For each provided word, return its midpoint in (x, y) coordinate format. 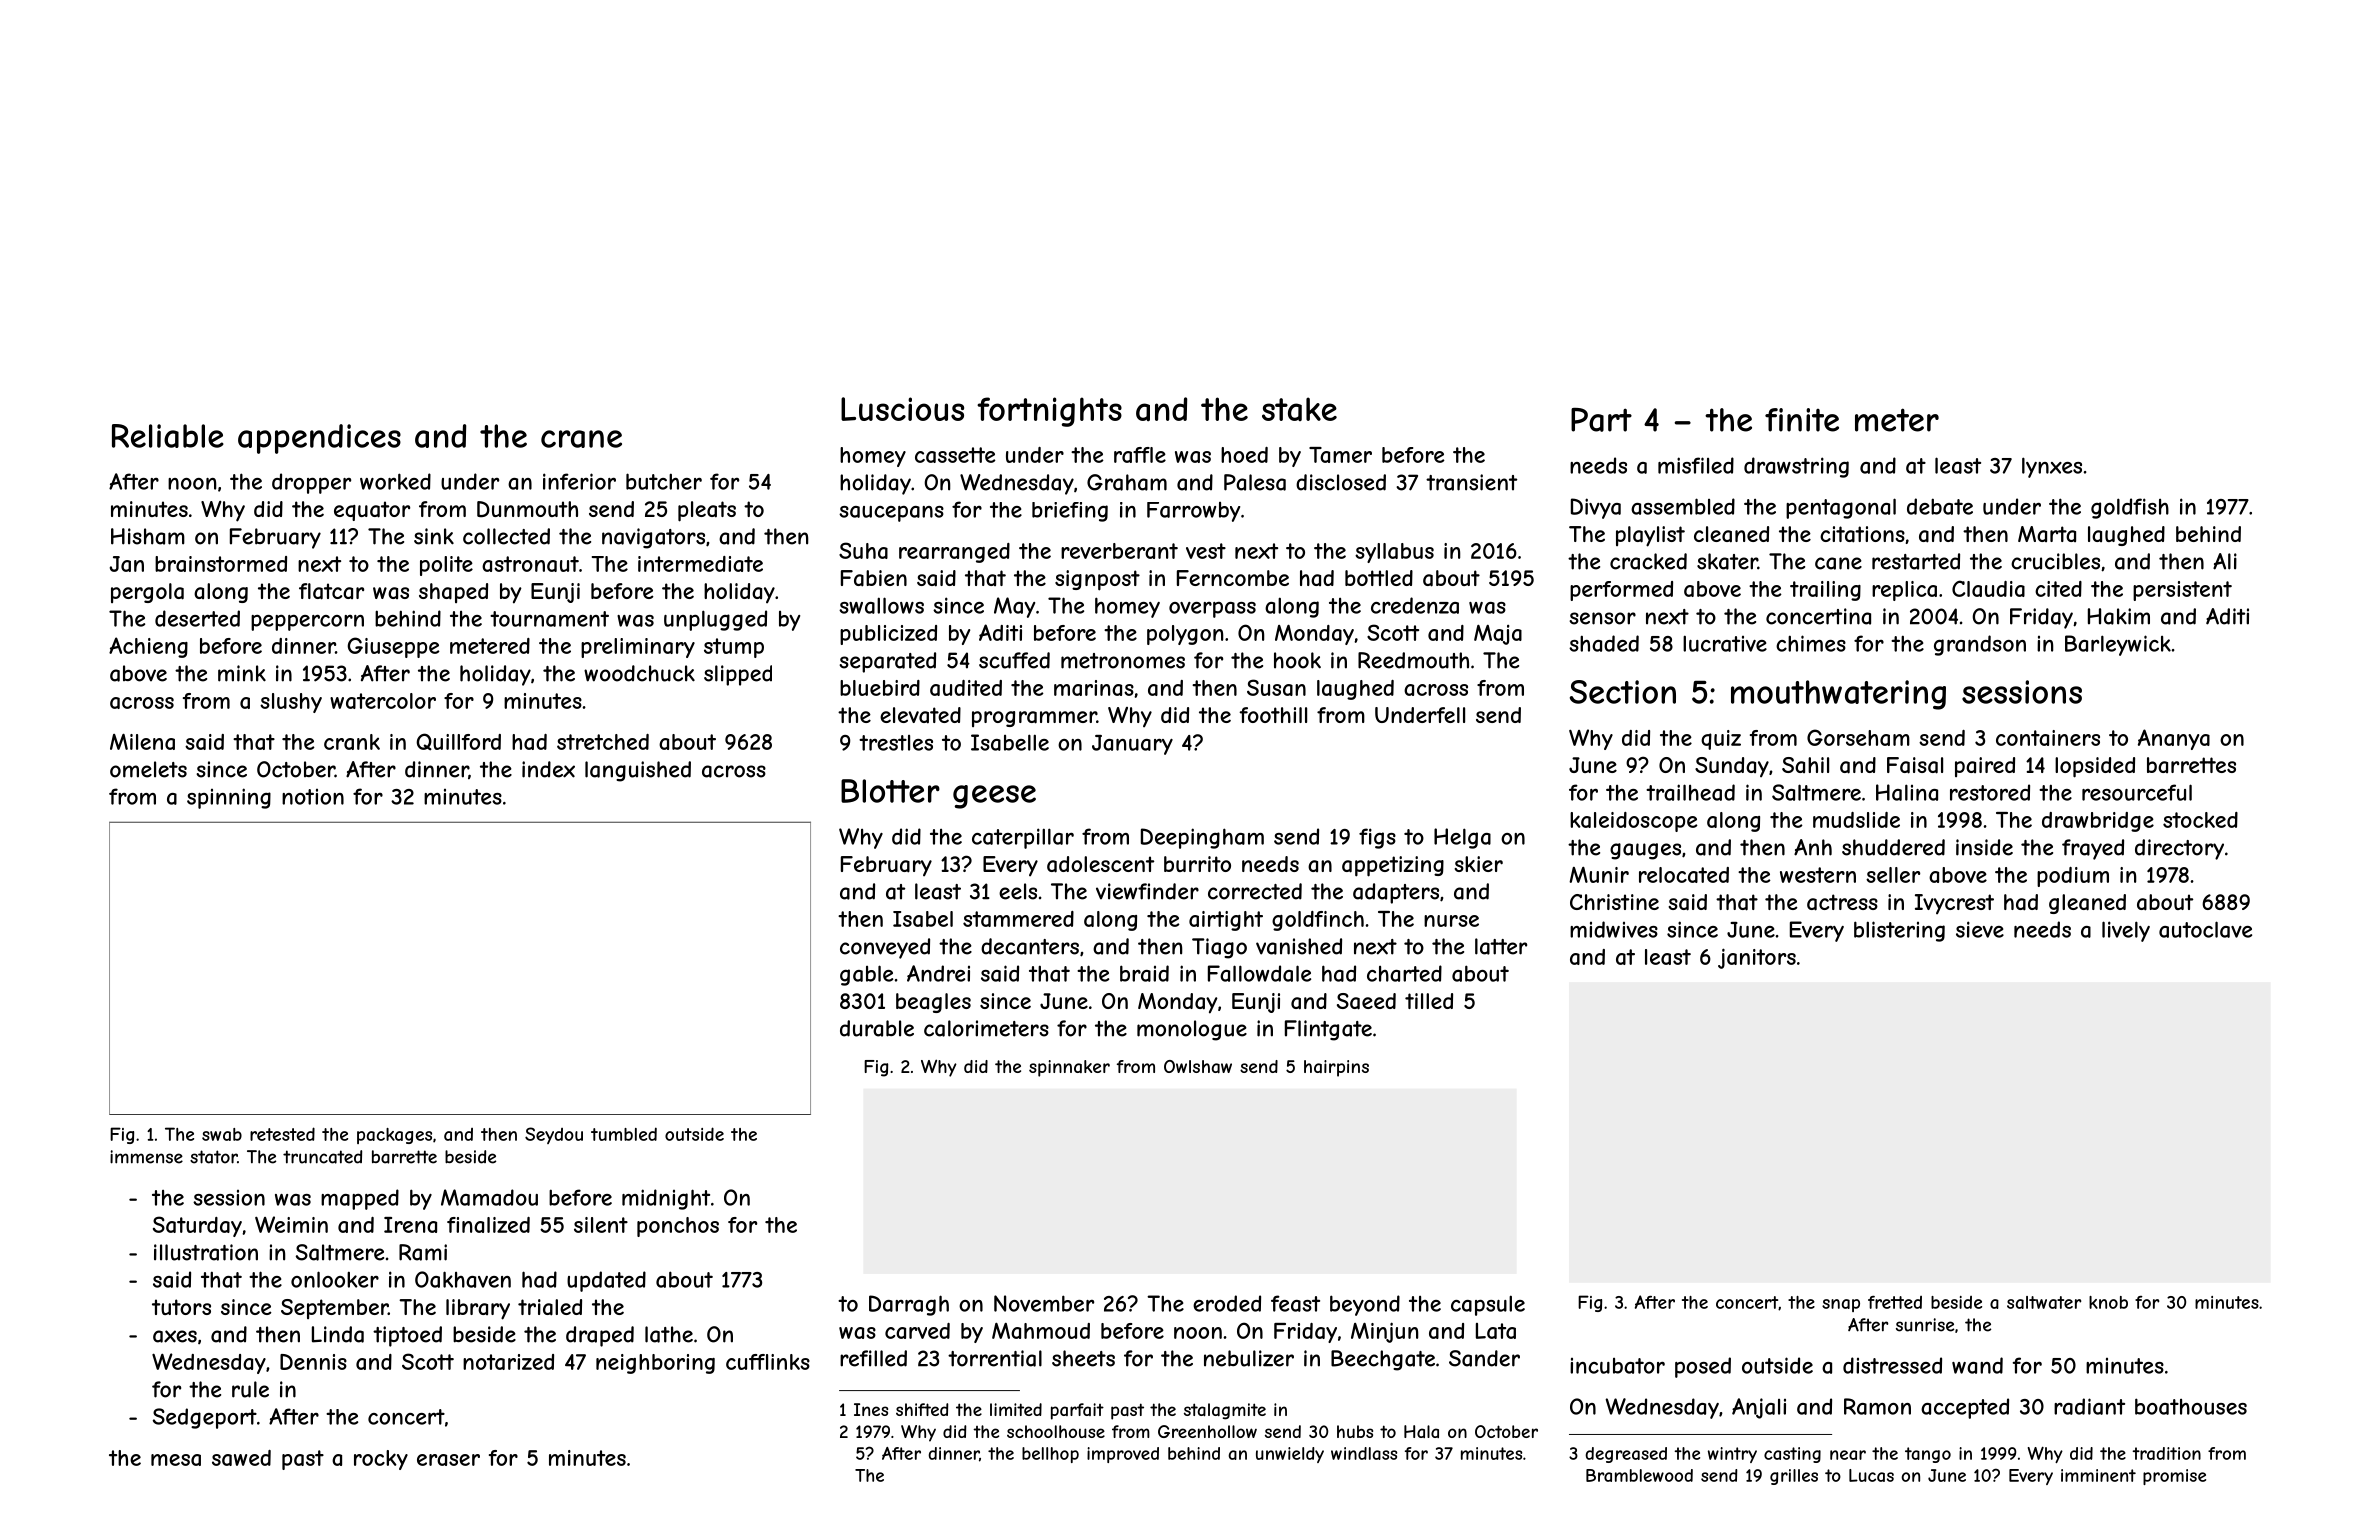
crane (581, 439)
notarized (508, 1362)
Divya (1596, 508)
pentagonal (1841, 508)
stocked (2200, 820)
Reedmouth (1413, 660)
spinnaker (1069, 1068)
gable (866, 975)
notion (313, 797)
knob (2108, 1302)
